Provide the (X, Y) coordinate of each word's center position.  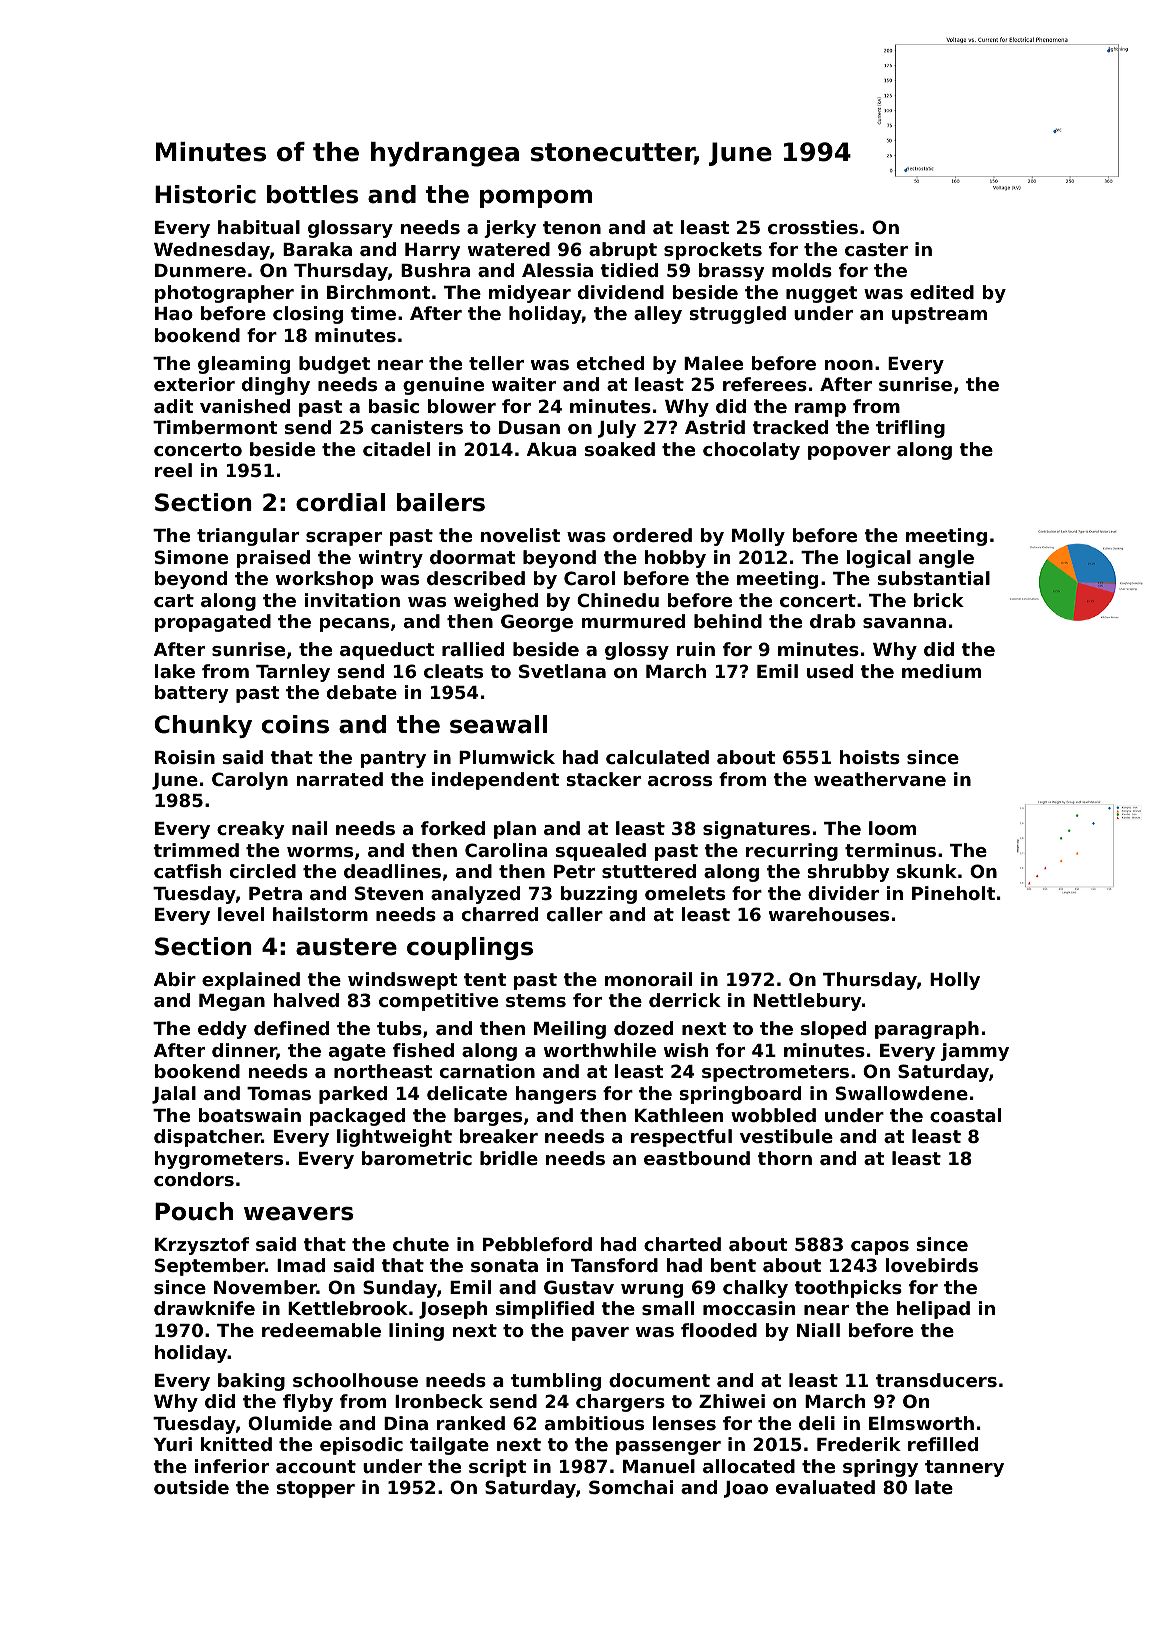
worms (320, 852)
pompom (536, 198)
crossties (813, 227)
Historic (205, 194)
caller (575, 914)
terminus (890, 850)
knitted (236, 1444)
